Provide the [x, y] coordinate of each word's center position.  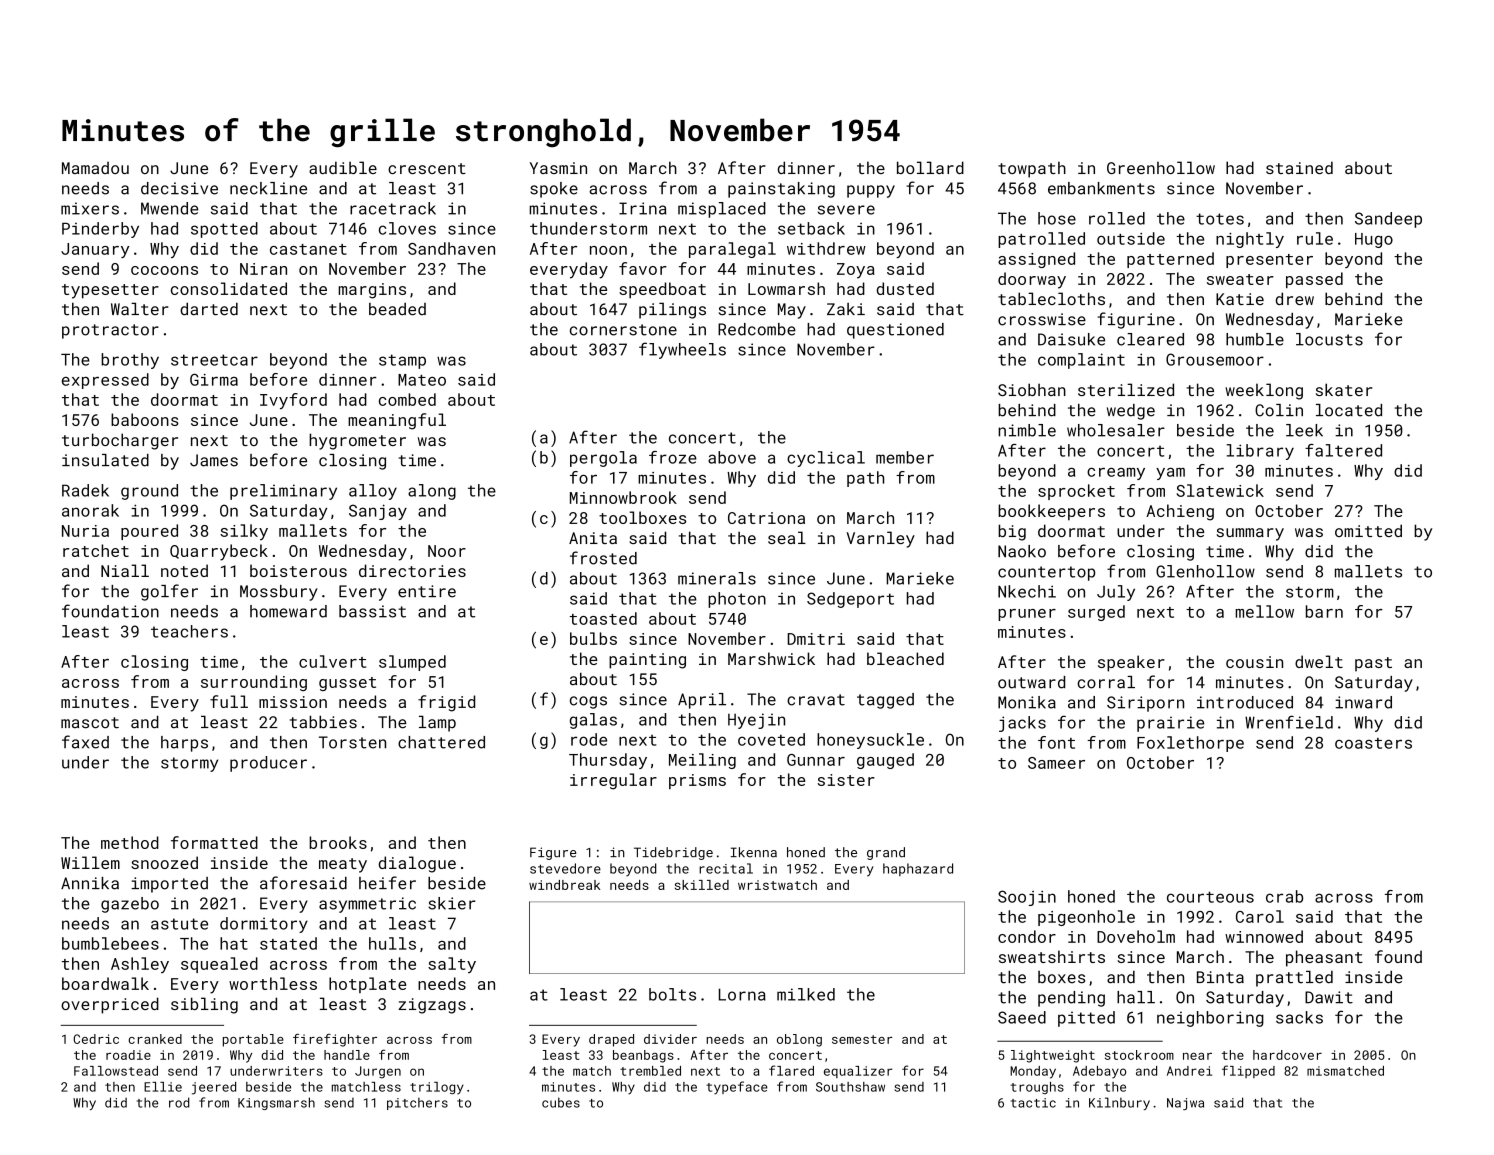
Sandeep [1388, 220]
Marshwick [771, 658]
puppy [871, 191]
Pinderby [100, 230]
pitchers [417, 1104]
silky [244, 532]
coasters [1373, 743]
